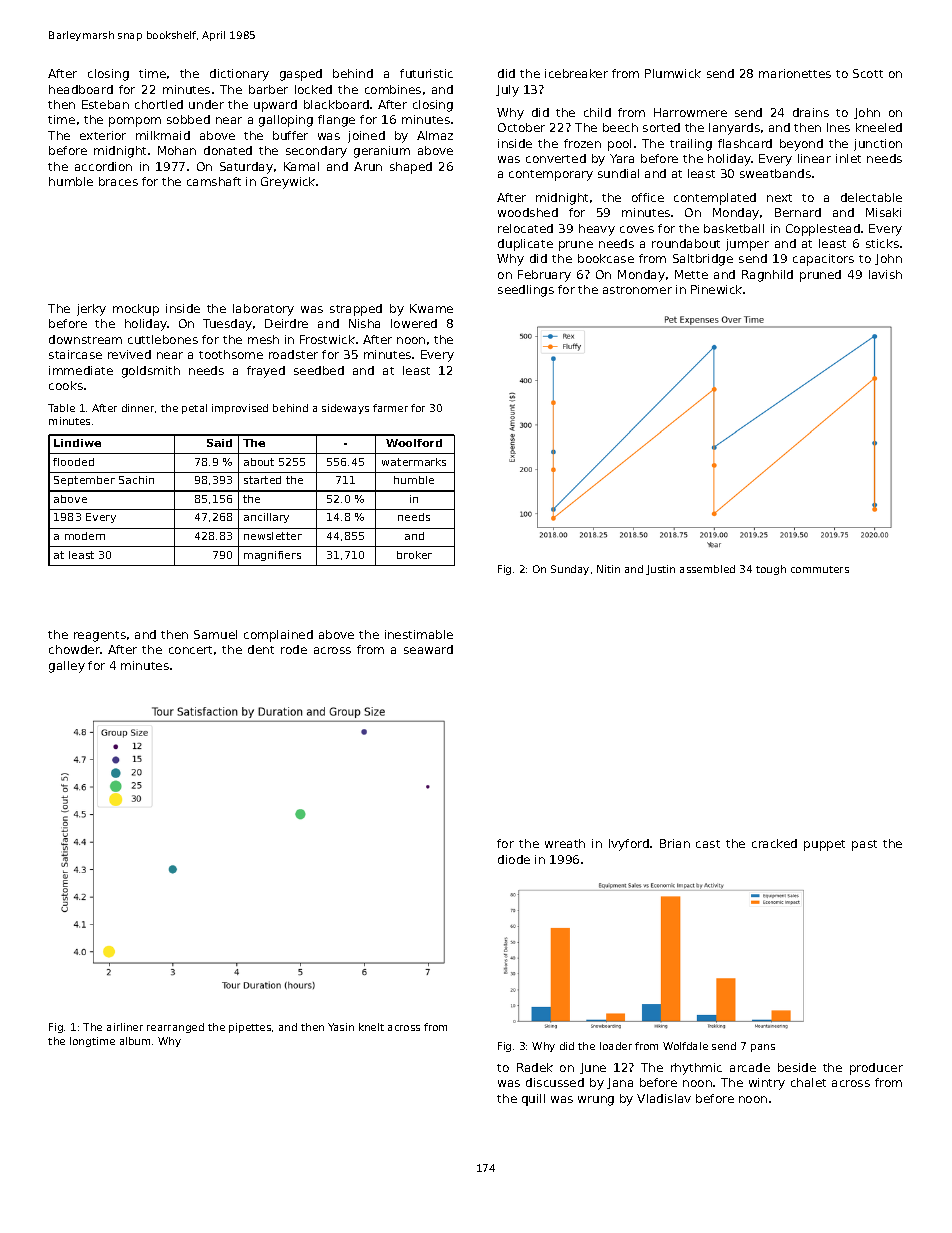  Describe the element at coordinates (301, 75) in the screenshot. I see `gasped` at that location.
